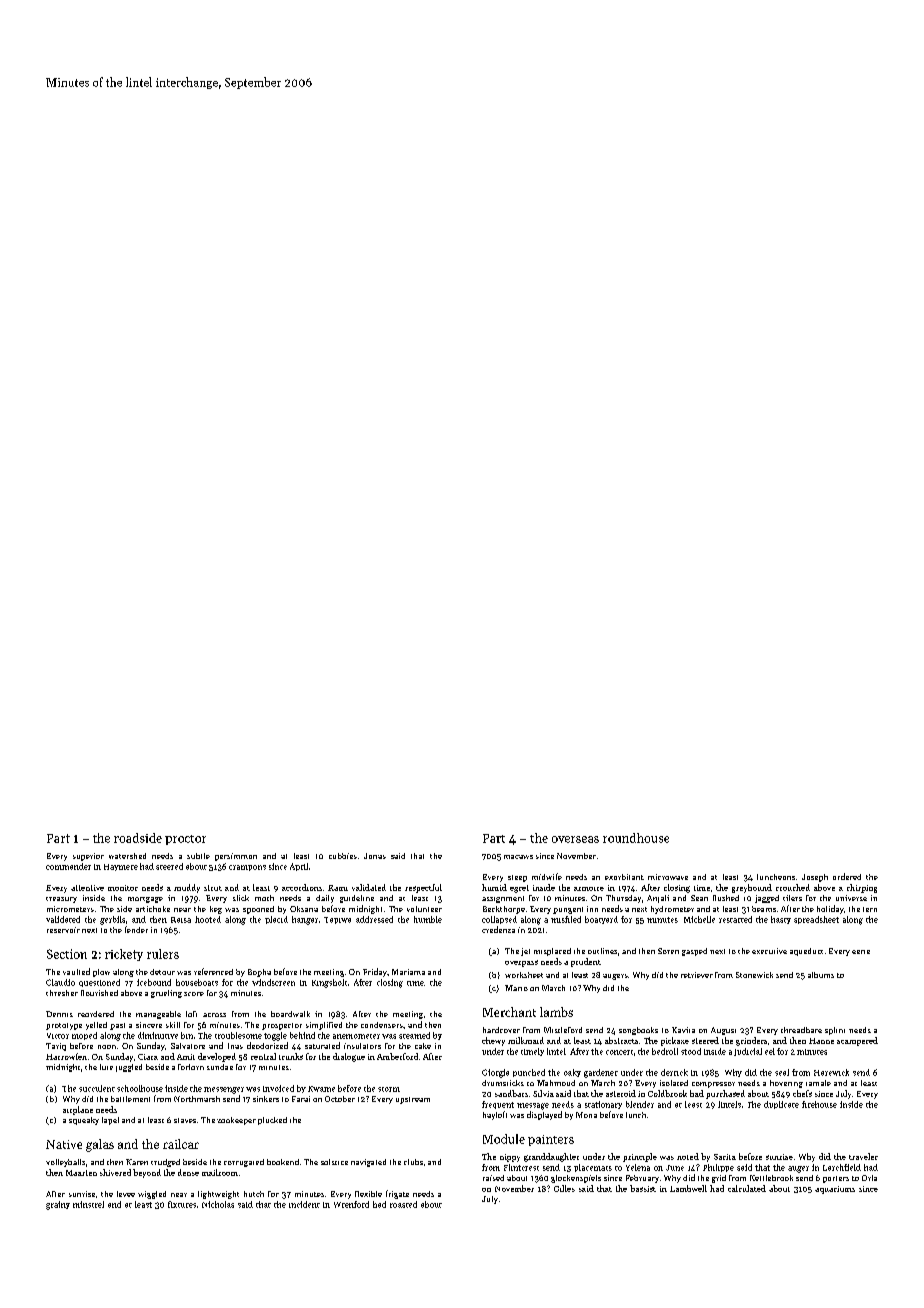  Describe the element at coordinates (375, 972) in the page. I see `Friday` at that location.
